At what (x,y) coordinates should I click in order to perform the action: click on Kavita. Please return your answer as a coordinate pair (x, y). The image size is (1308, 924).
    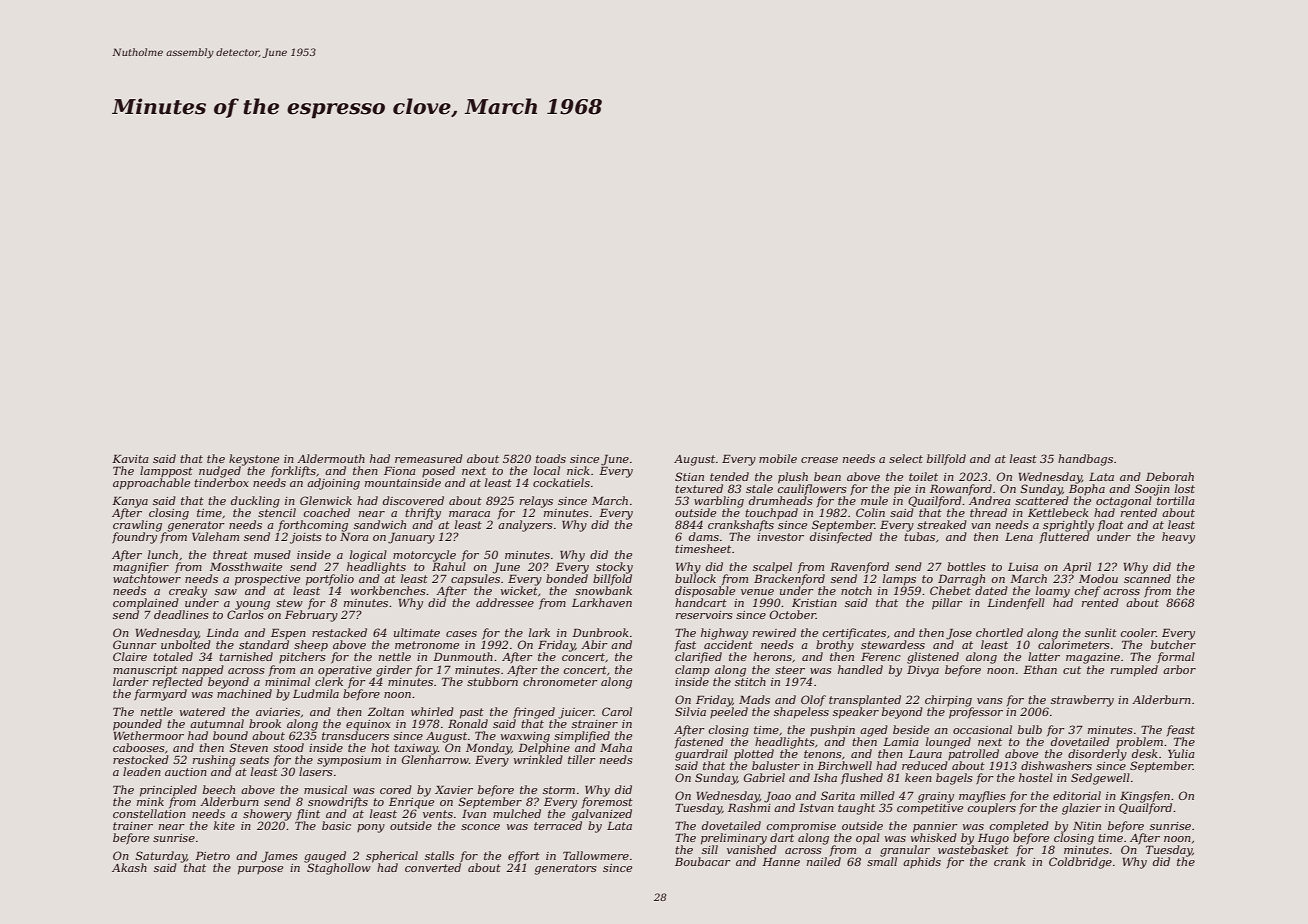
    Looking at the image, I should click on (130, 459).
